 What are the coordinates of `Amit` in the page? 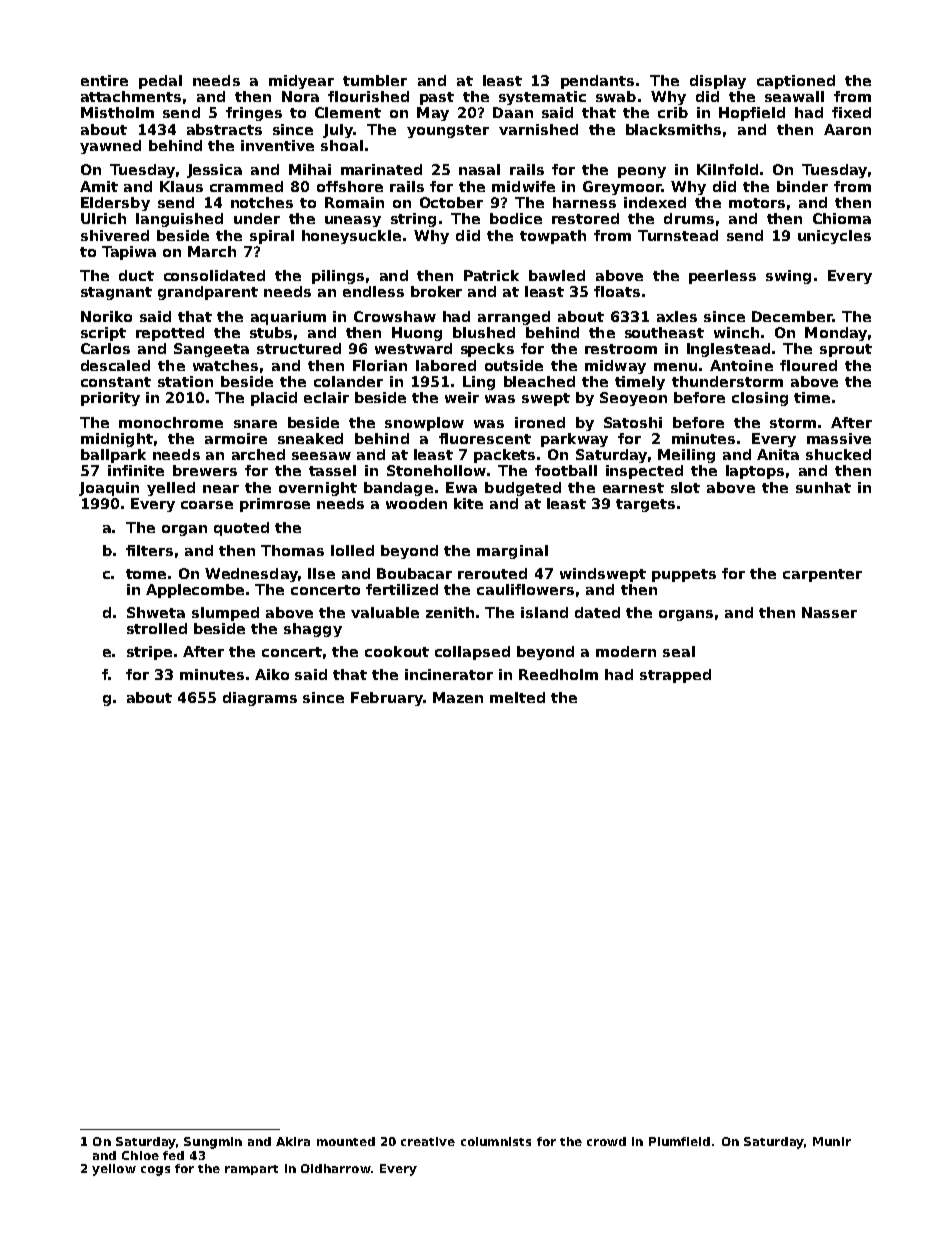 It's located at (99, 186).
